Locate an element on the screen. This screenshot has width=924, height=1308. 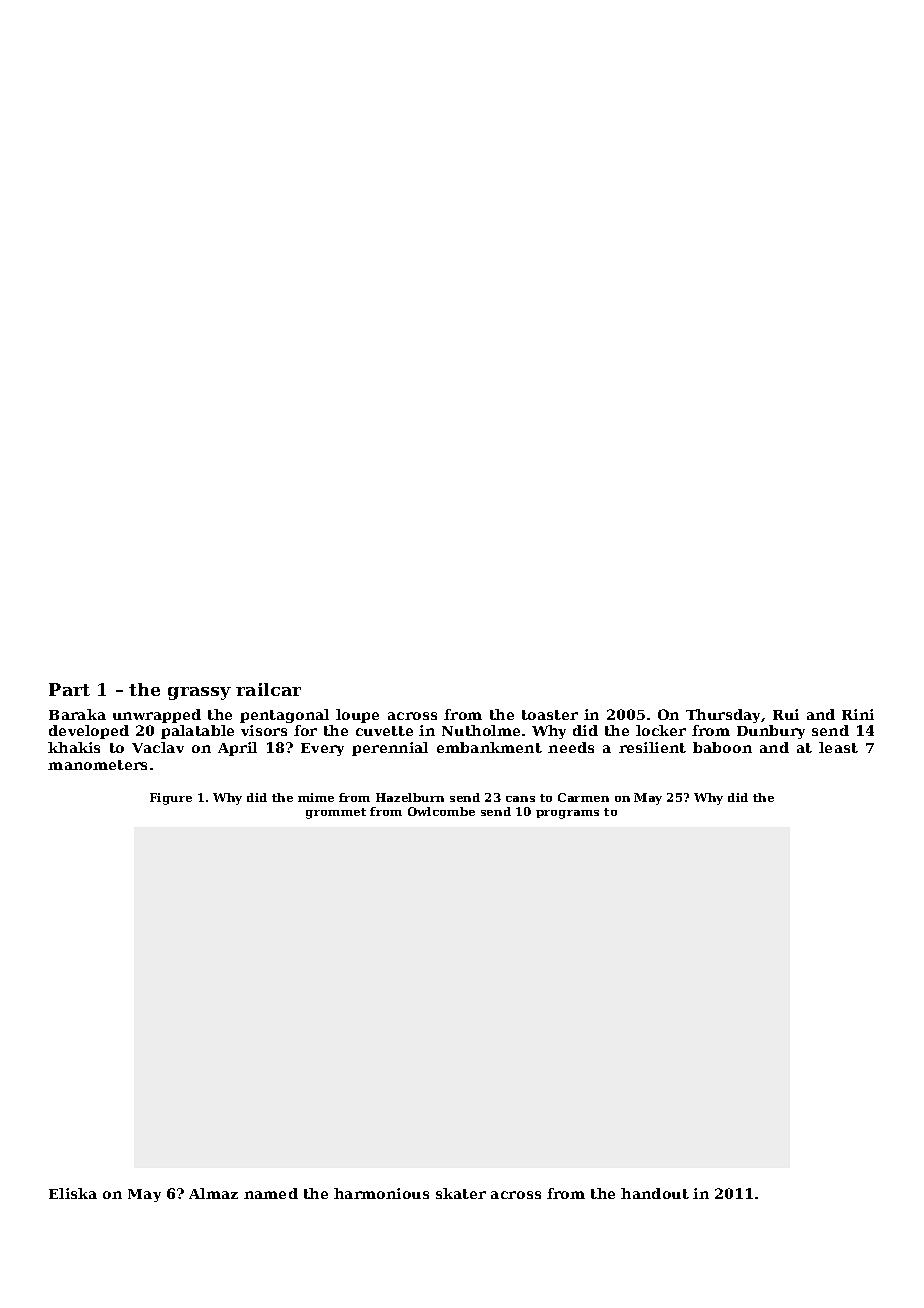
handout is located at coordinates (655, 1193).
